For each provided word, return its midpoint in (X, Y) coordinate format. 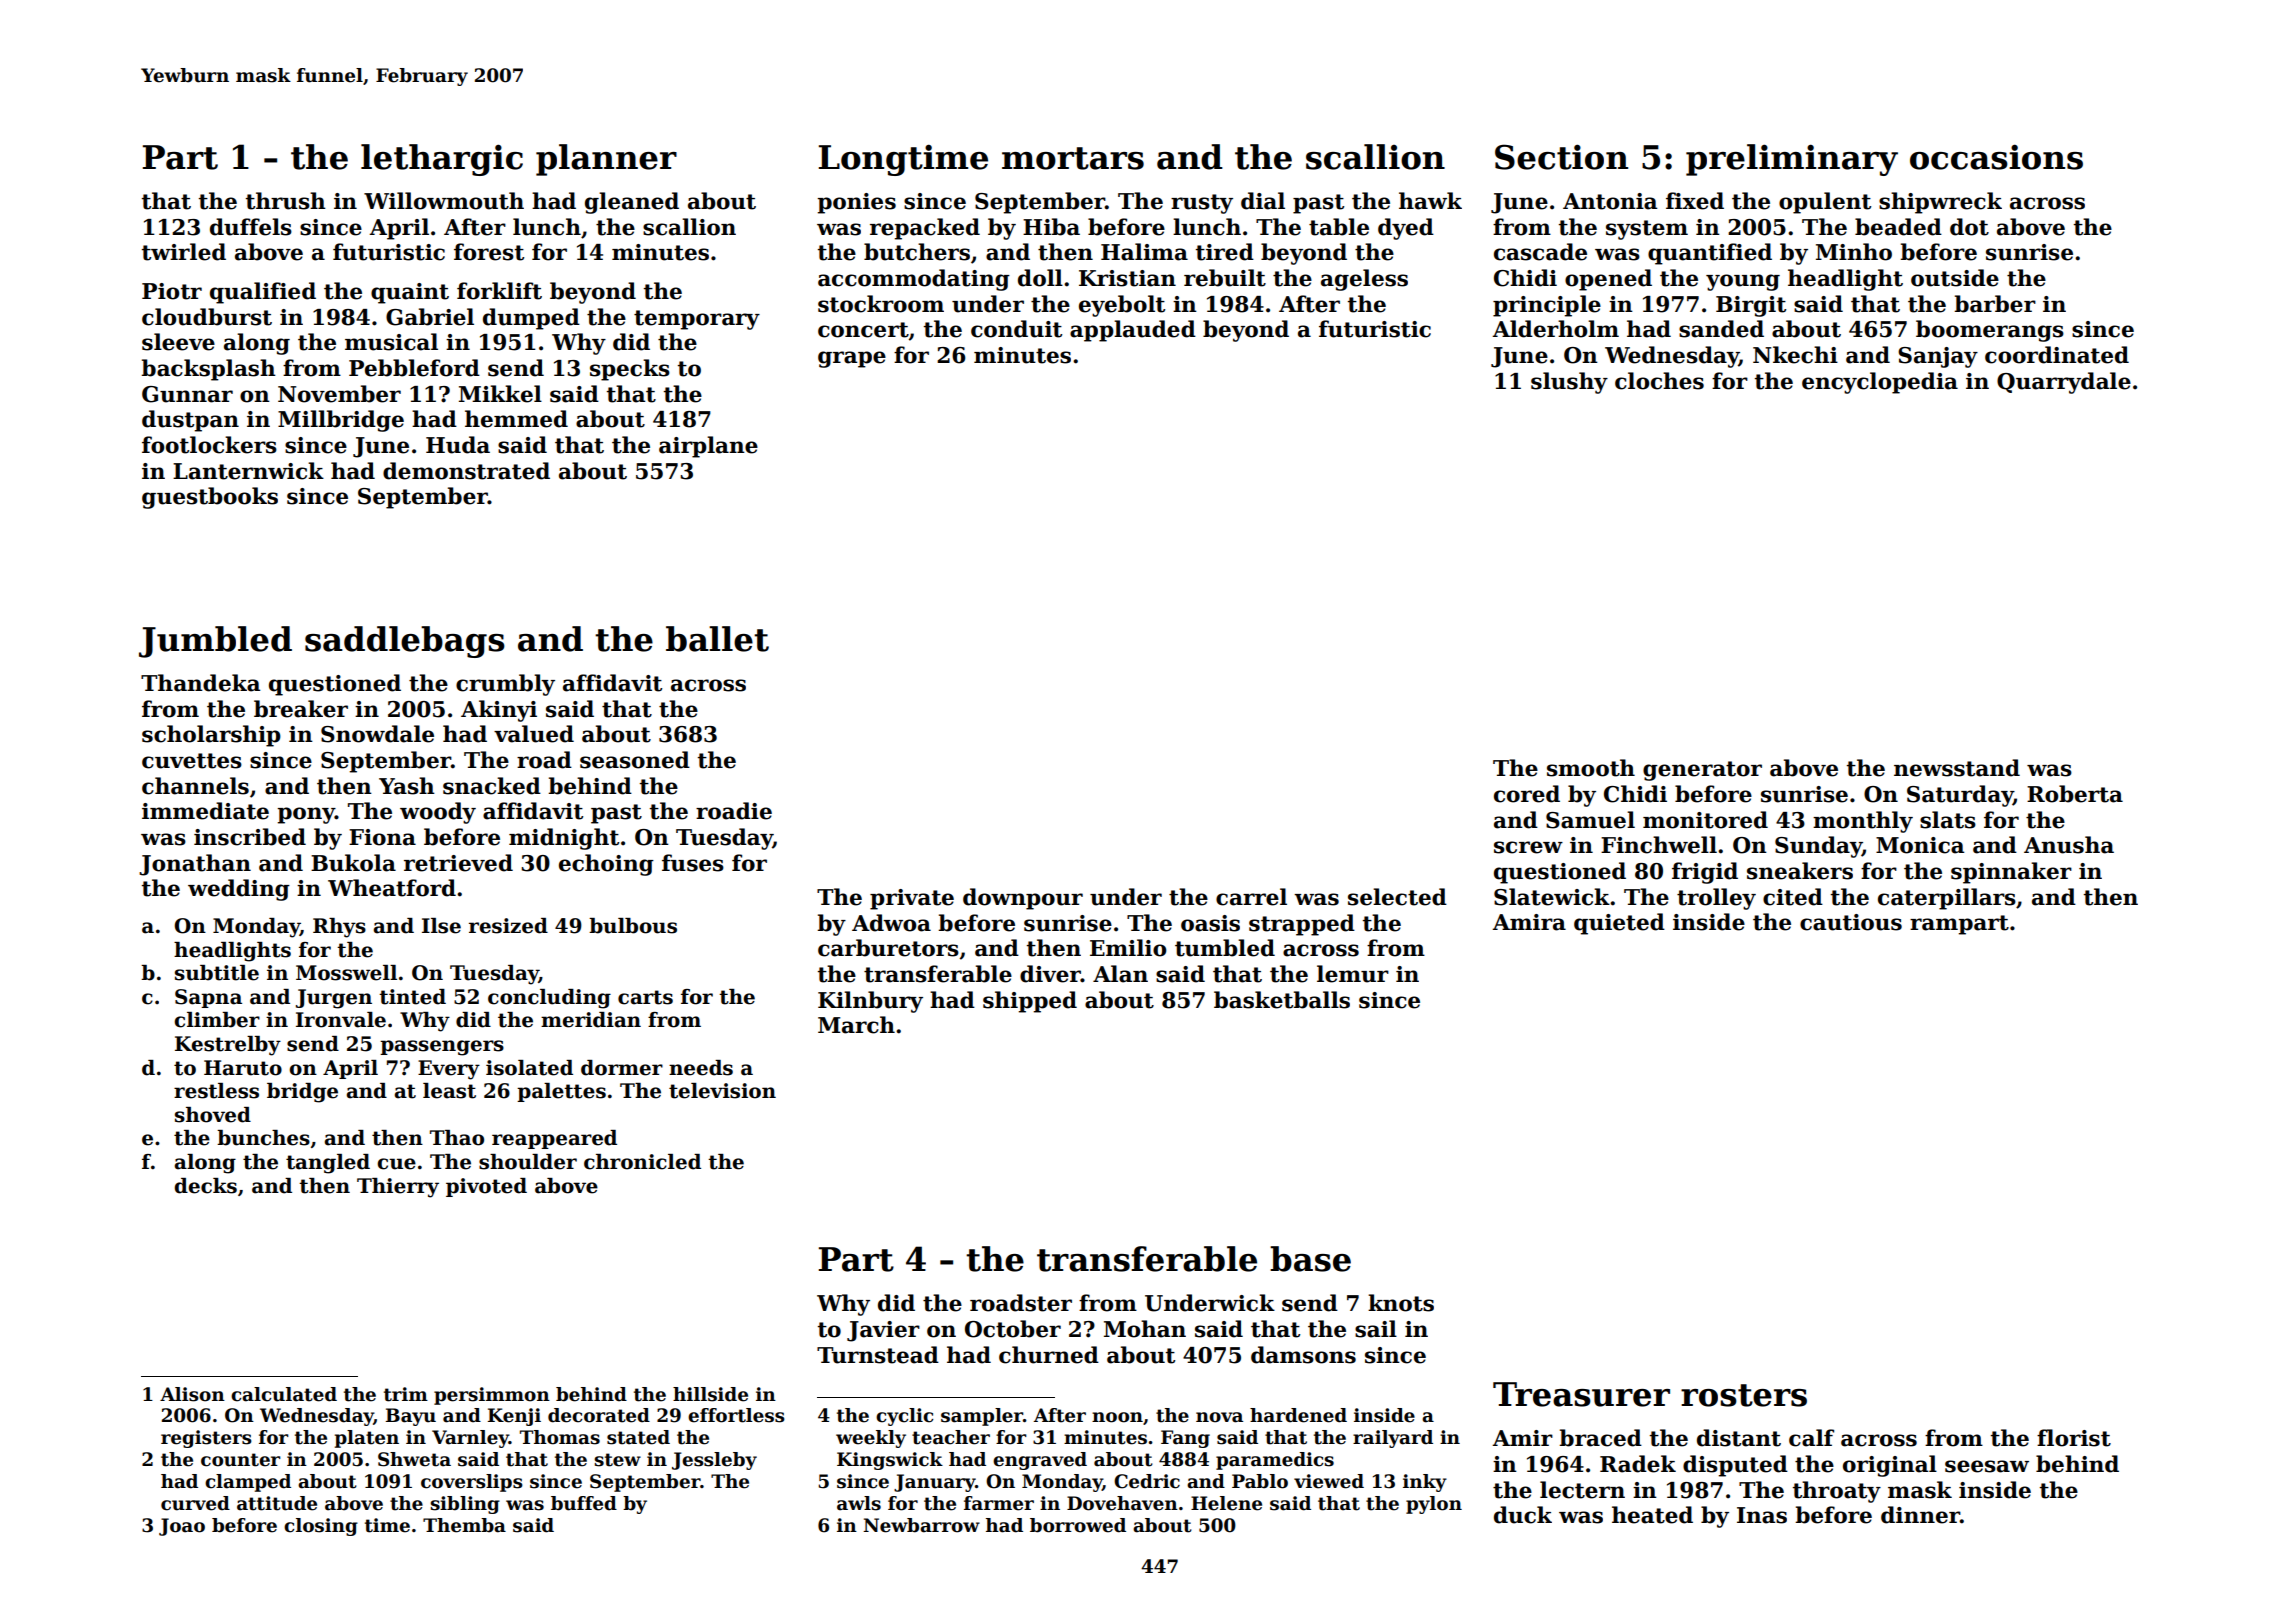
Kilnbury (870, 1002)
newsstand (1957, 768)
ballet (717, 639)
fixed (1695, 201)
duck (1523, 1515)
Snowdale (377, 734)
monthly (1863, 822)
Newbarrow (921, 1525)
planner (606, 160)
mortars (1073, 158)
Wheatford (392, 888)
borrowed (1078, 1525)
